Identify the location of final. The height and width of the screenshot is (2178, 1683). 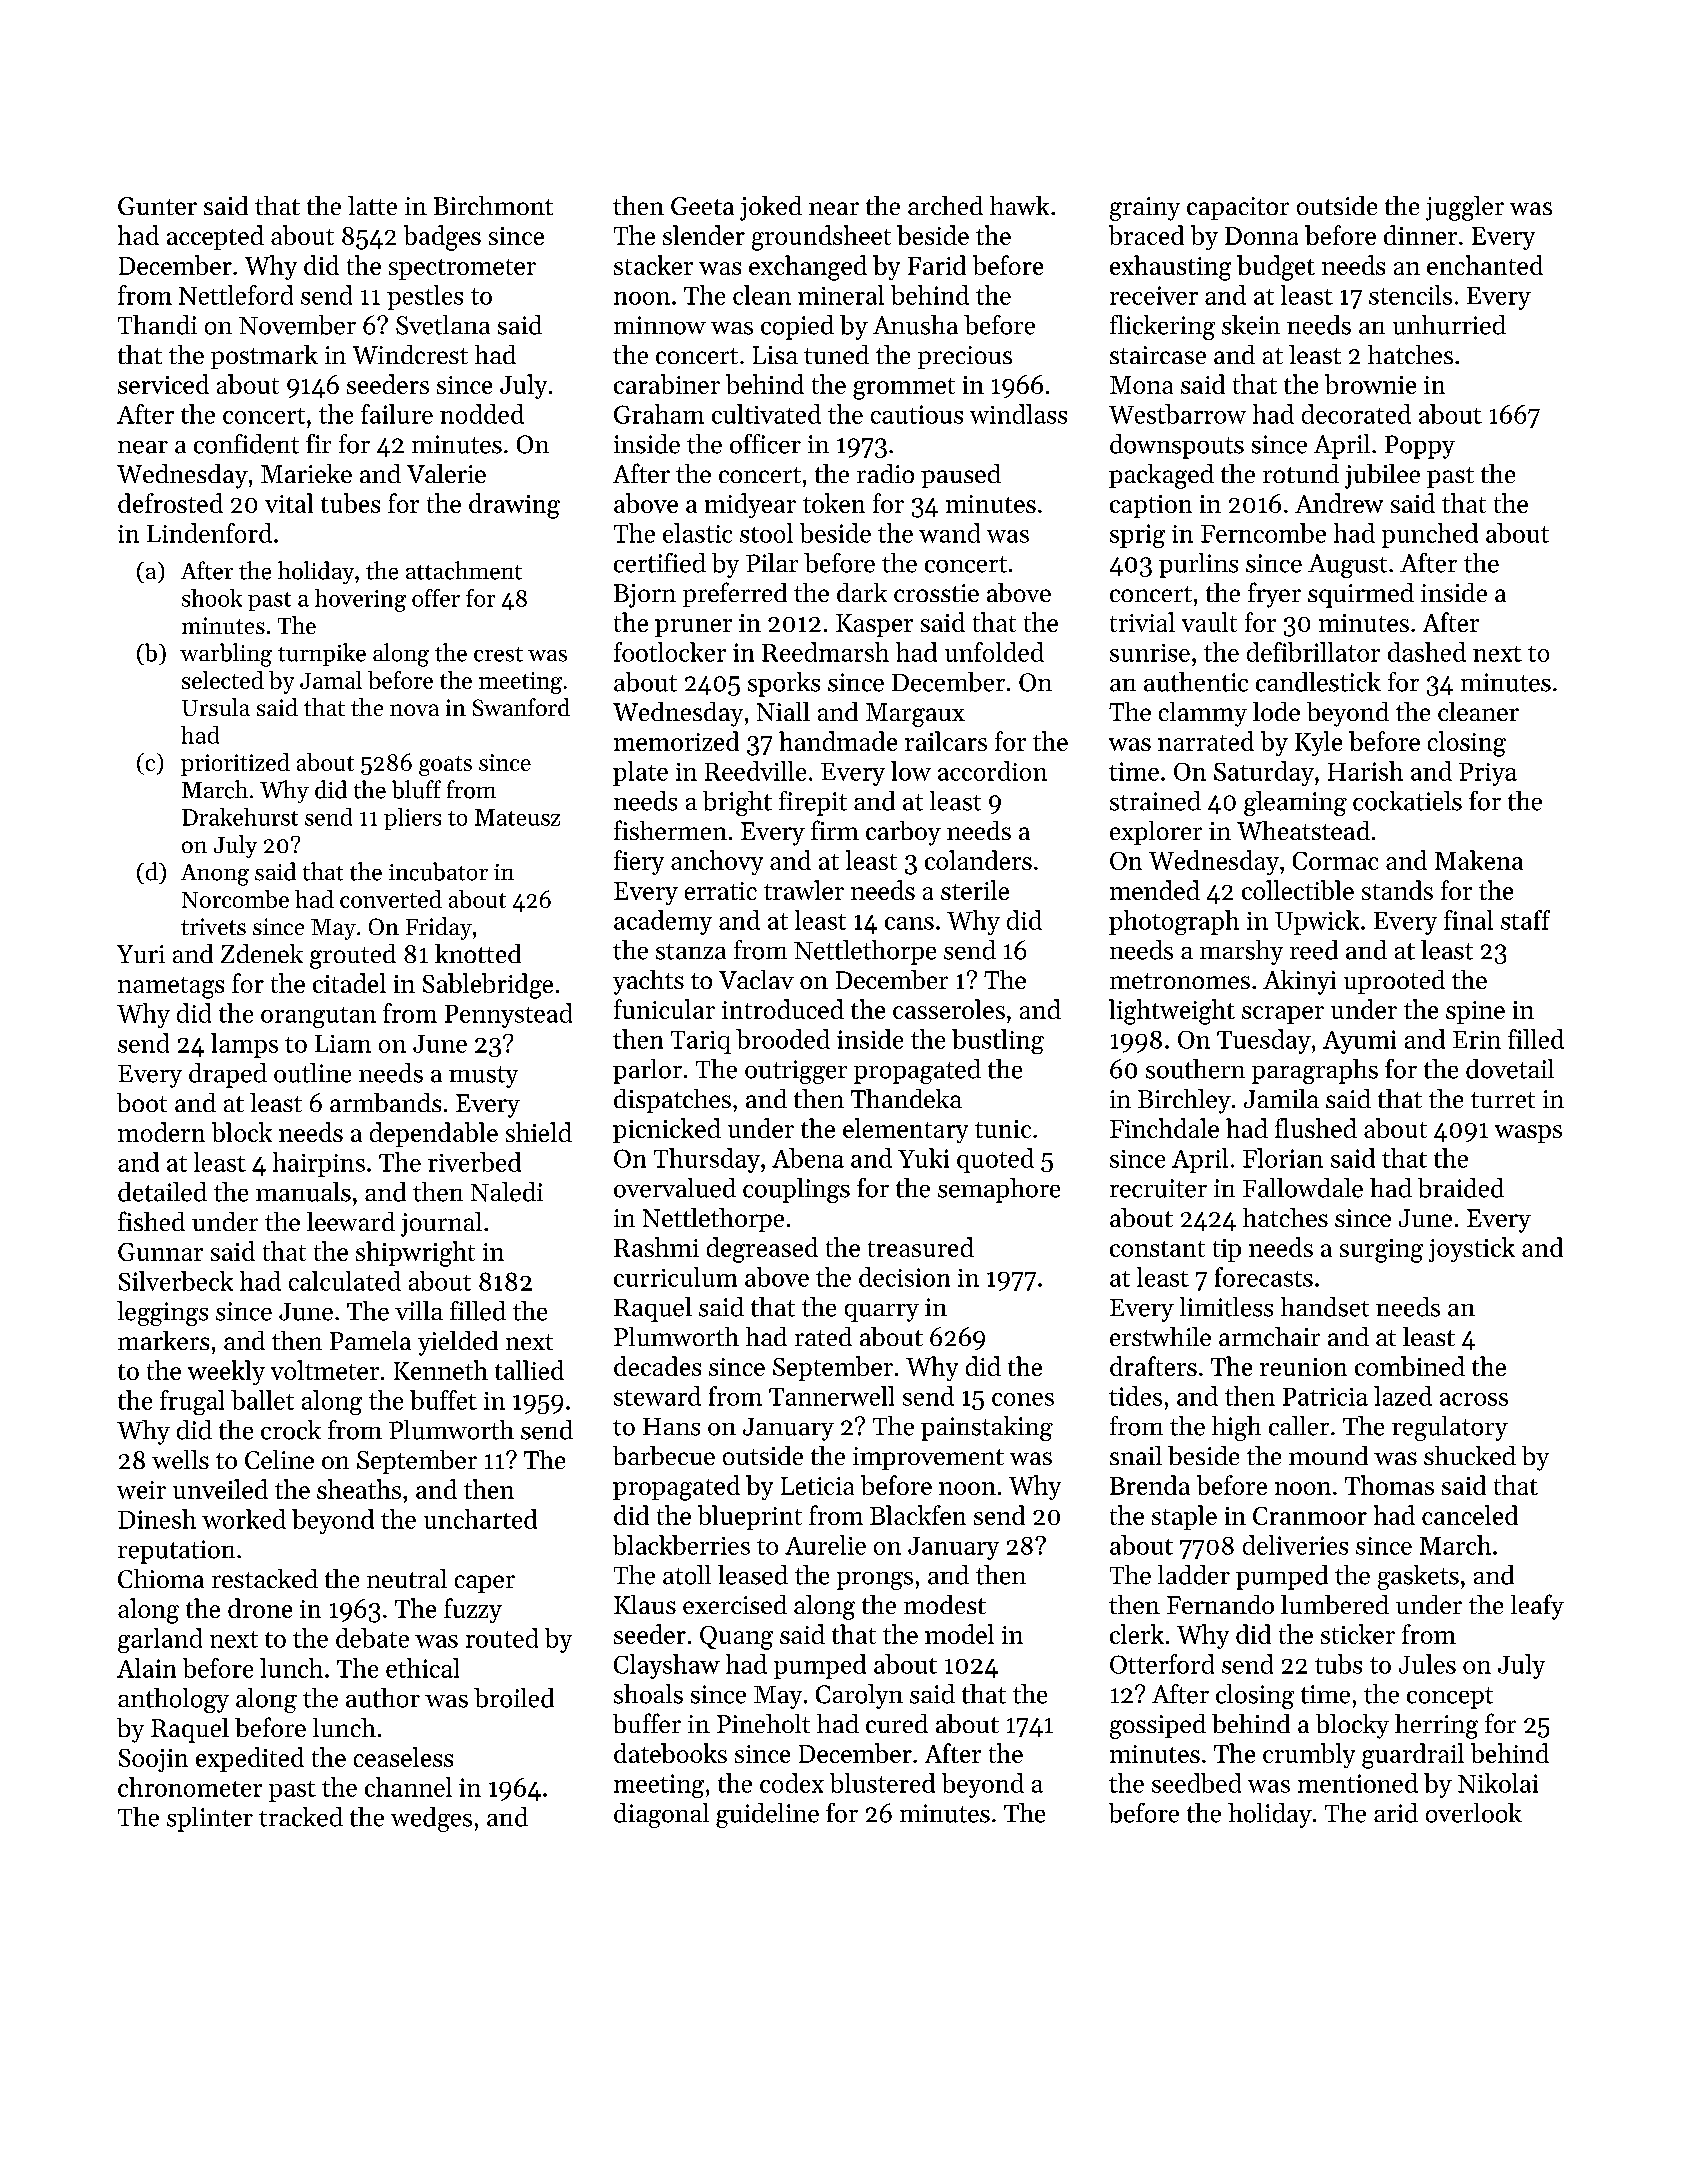
(1468, 920).
